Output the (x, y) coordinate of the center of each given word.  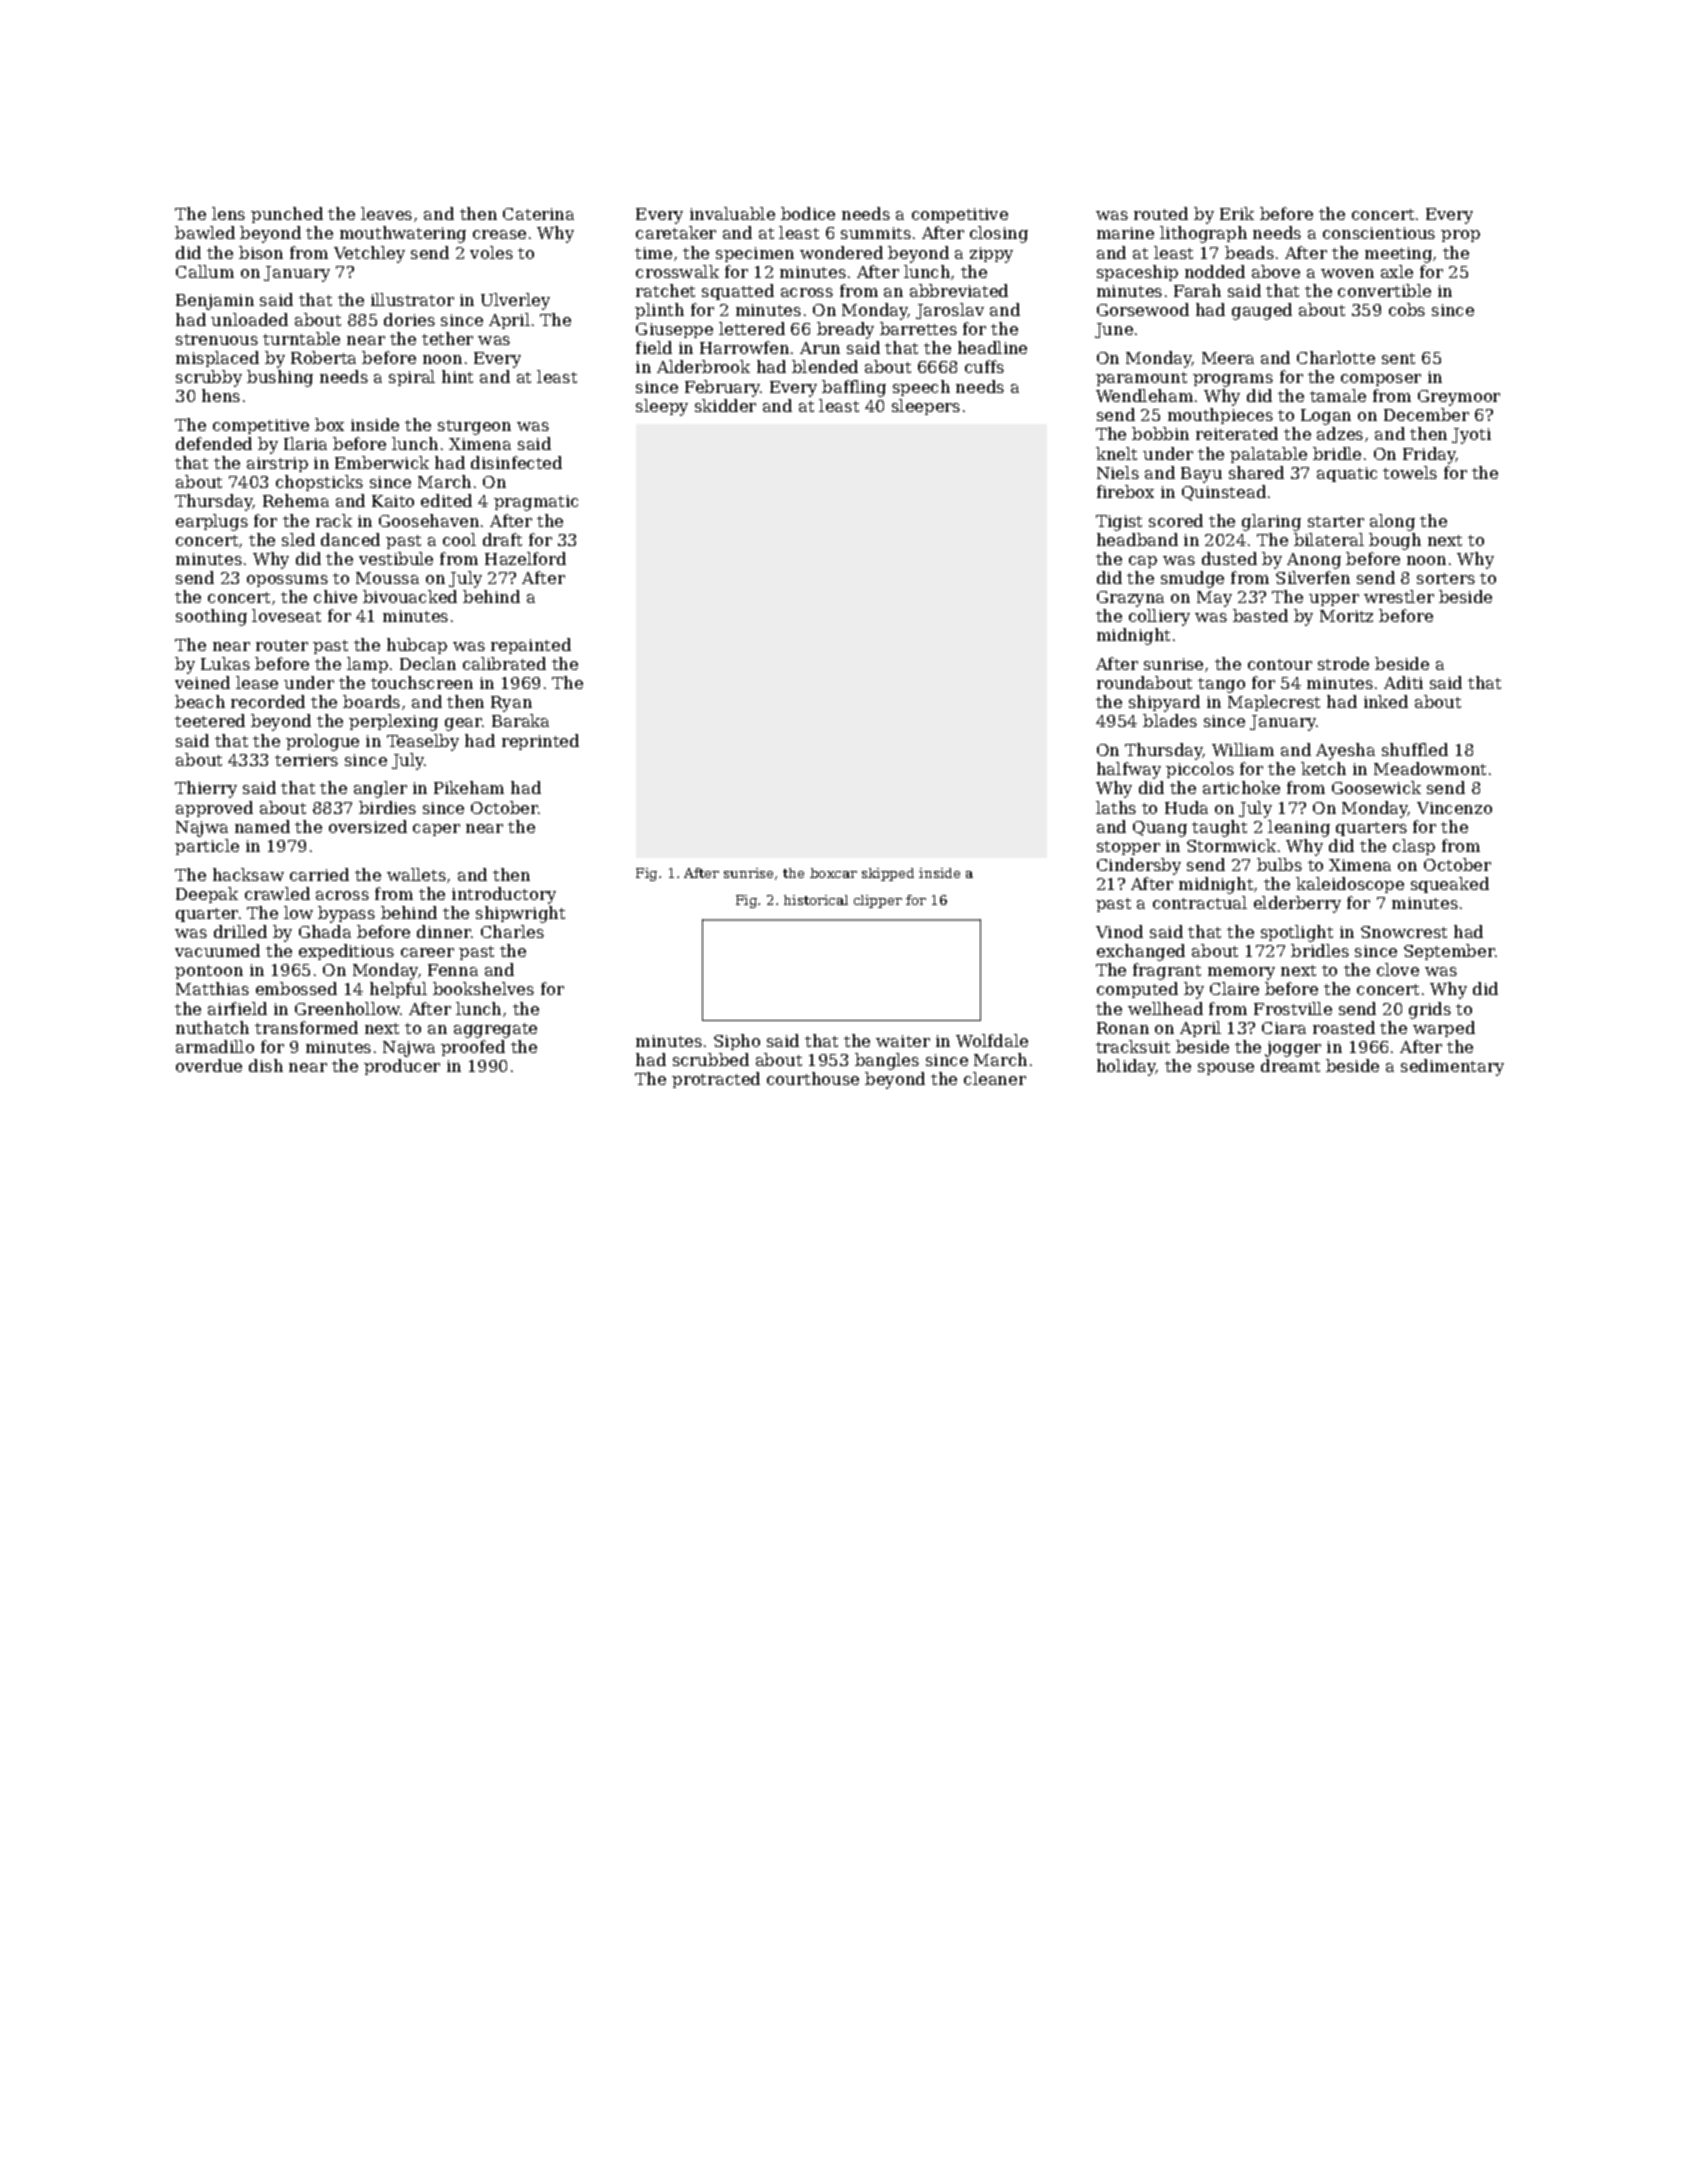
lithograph (1203, 234)
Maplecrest (1274, 703)
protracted (716, 1080)
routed (1161, 213)
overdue (209, 1065)
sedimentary (1452, 1067)
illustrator (412, 299)
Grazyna (1130, 599)
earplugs (212, 522)
